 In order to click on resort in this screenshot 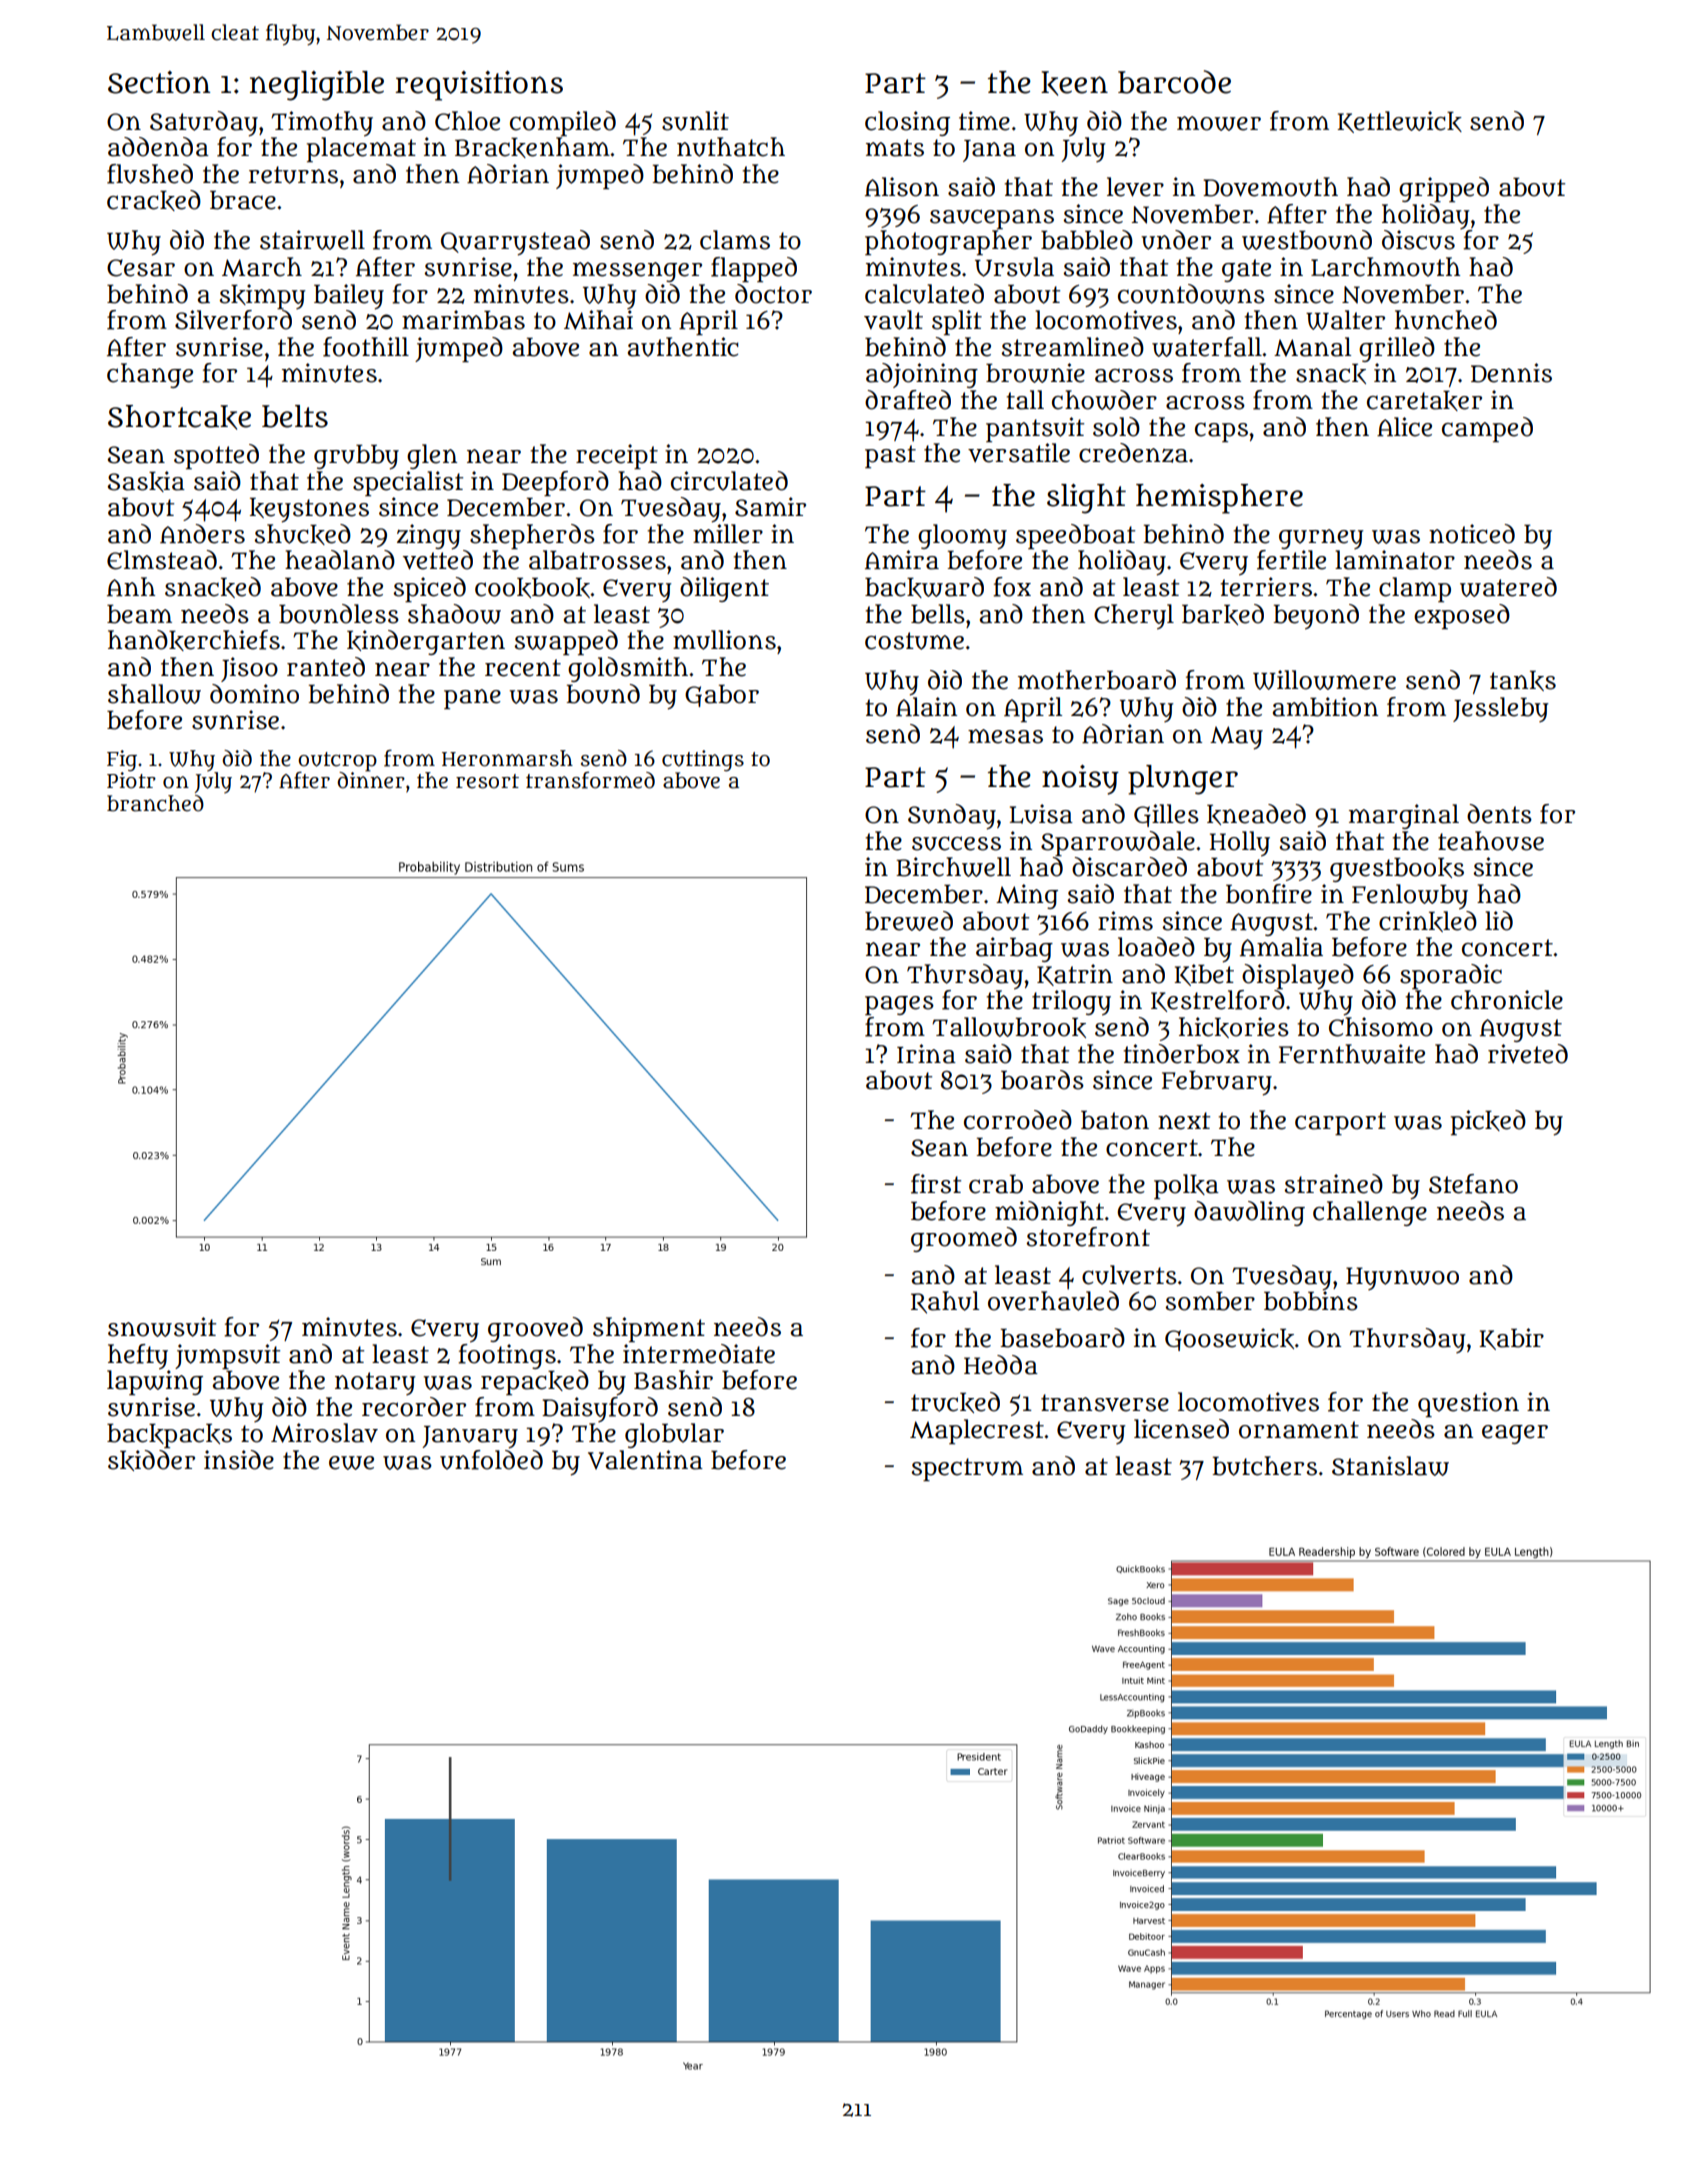, I will do `click(487, 781)`.
